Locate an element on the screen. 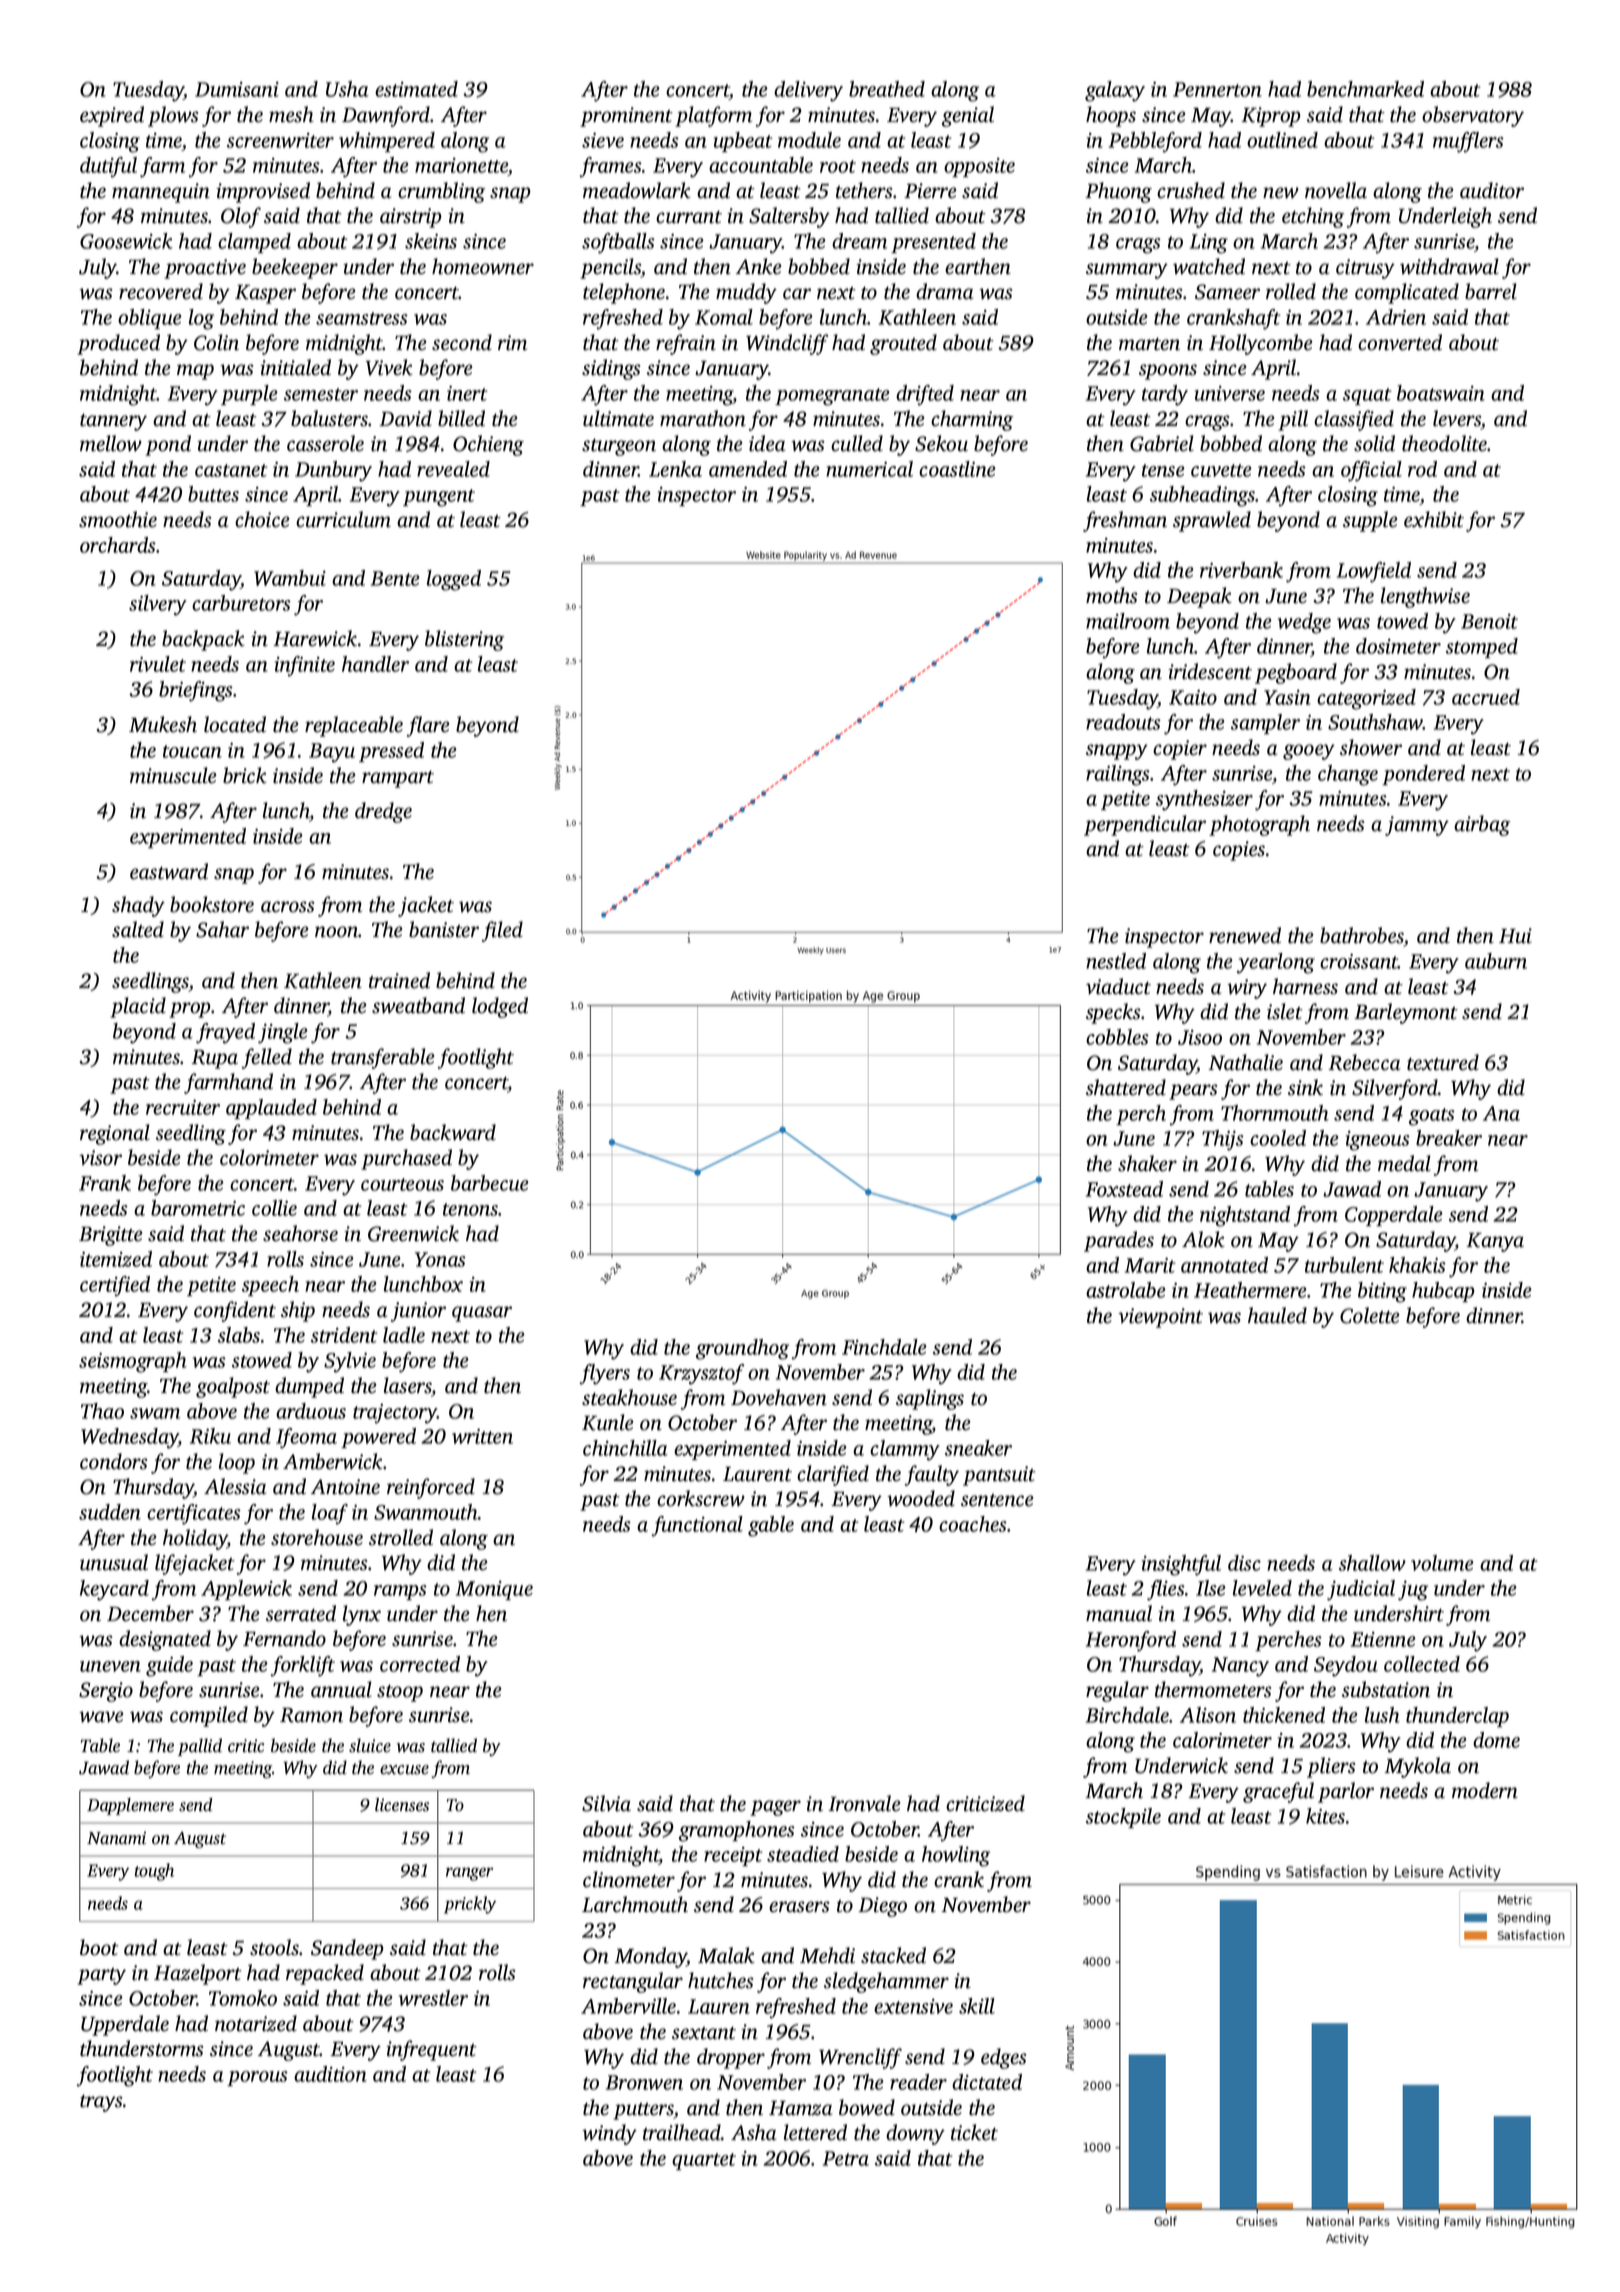 The height and width of the screenshot is (2292, 1620). tense is located at coordinates (1163, 470).
